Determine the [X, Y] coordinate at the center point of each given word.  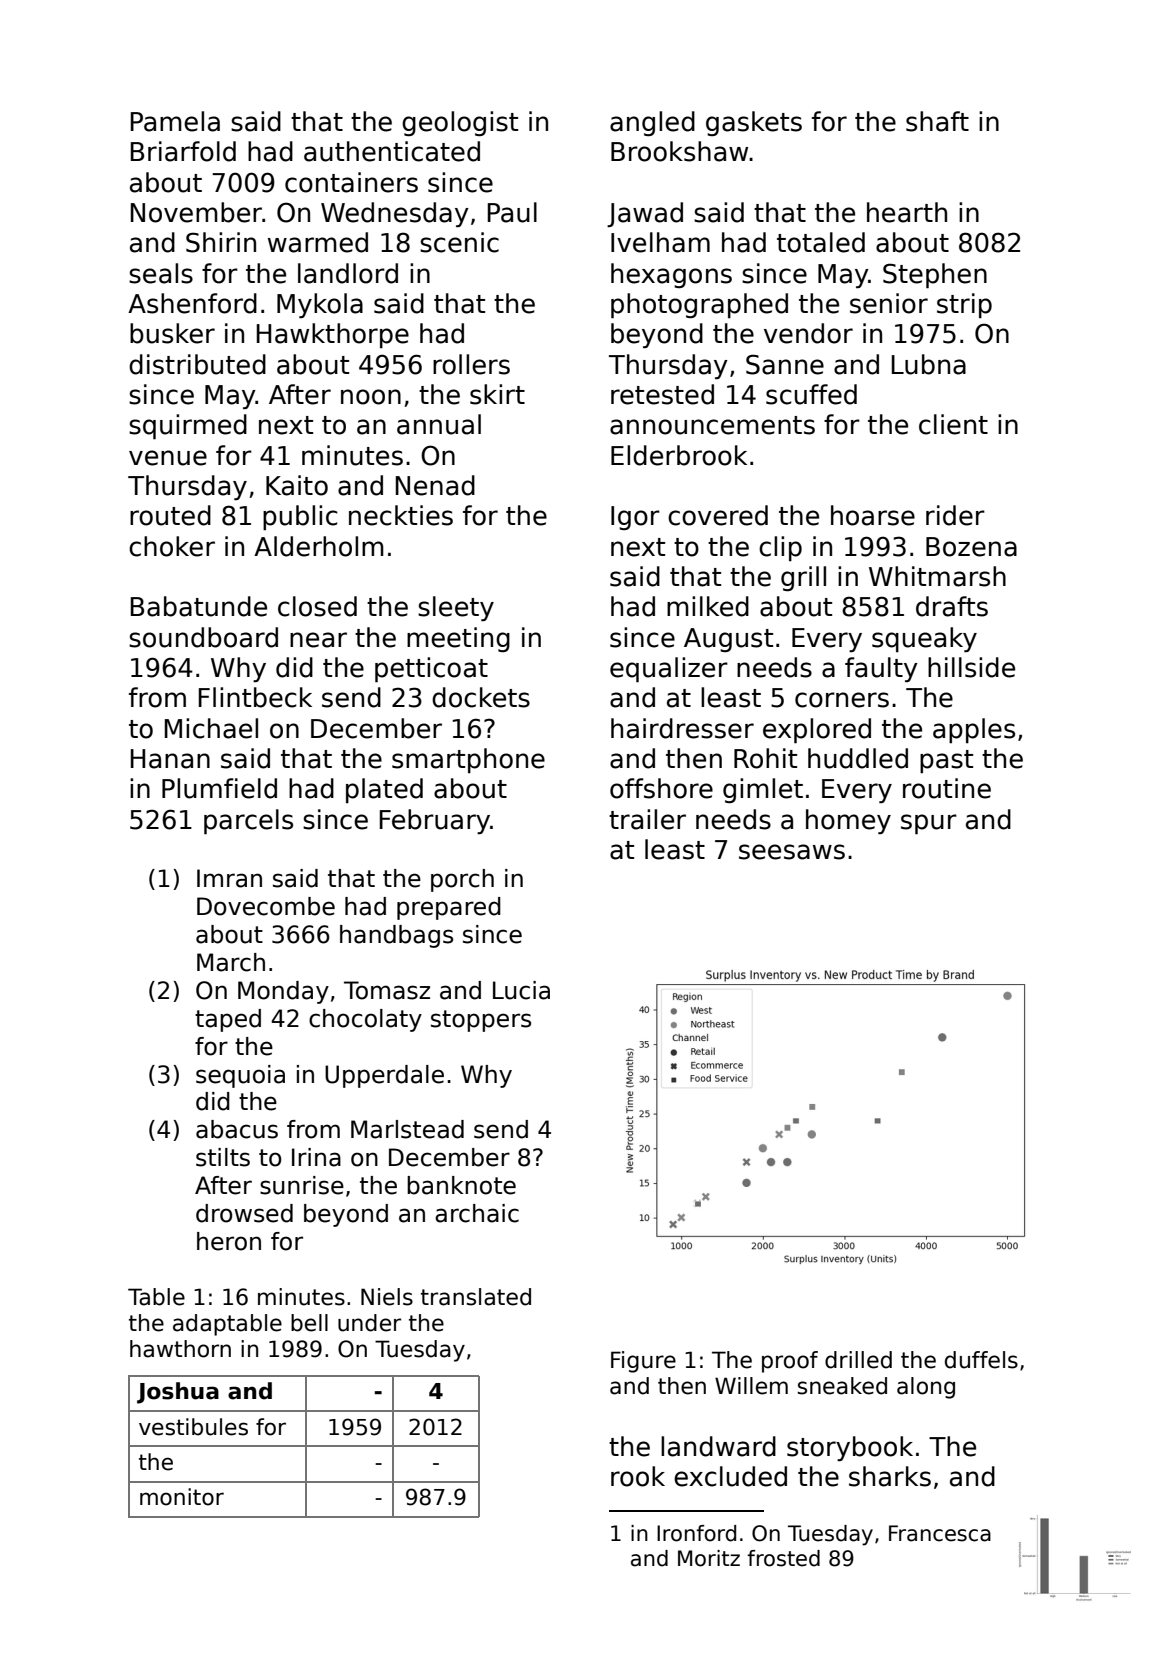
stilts [223, 1157]
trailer [647, 819]
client [953, 424]
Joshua [178, 1393]
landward [718, 1446]
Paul [512, 212]
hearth [907, 212]
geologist [460, 123]
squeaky [924, 639]
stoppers [481, 1021]
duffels [981, 1360]
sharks [890, 1476]
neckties [401, 515]
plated [384, 790]
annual [439, 424]
